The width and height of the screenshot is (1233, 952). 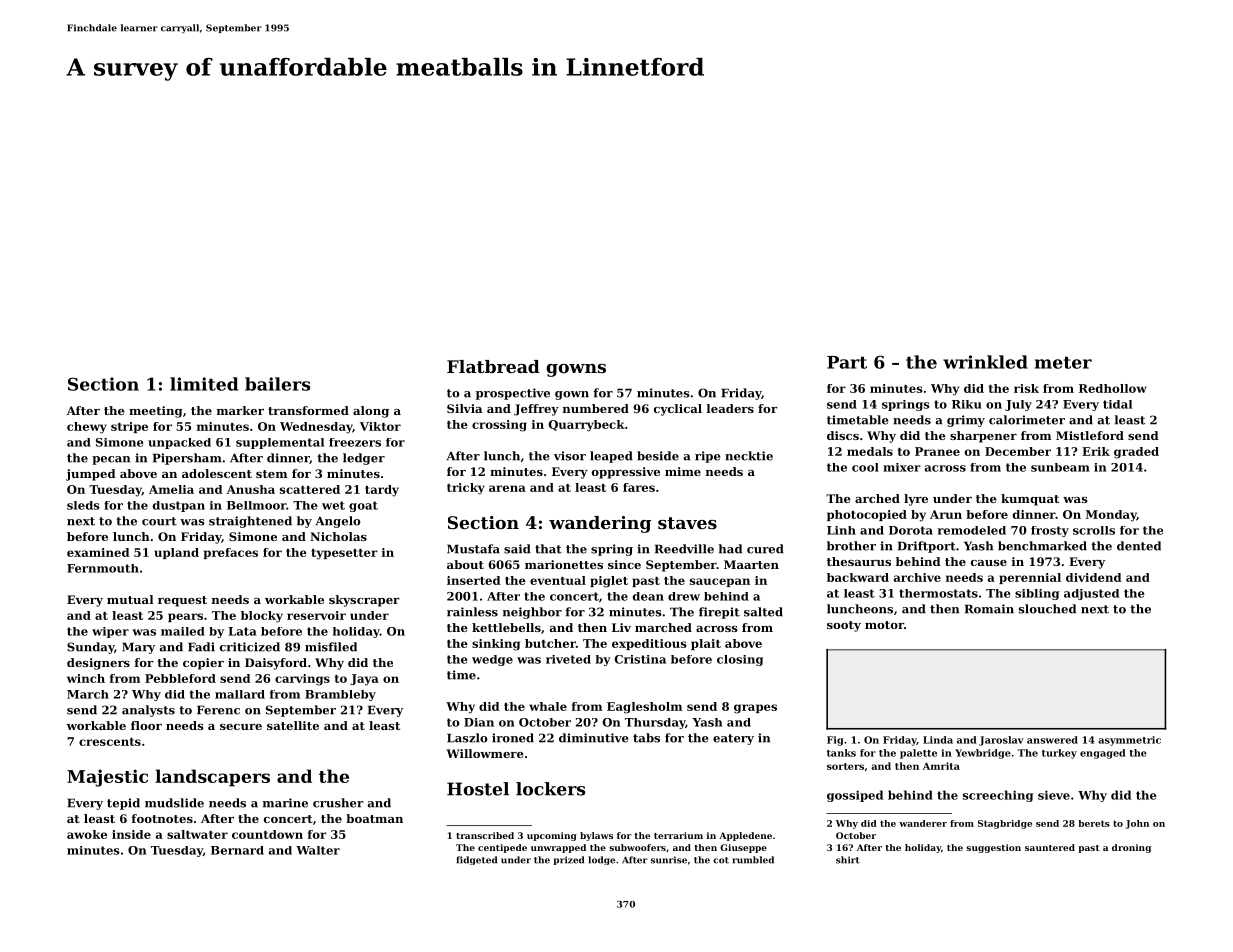 I want to click on sorters, so click(x=845, y=766).
